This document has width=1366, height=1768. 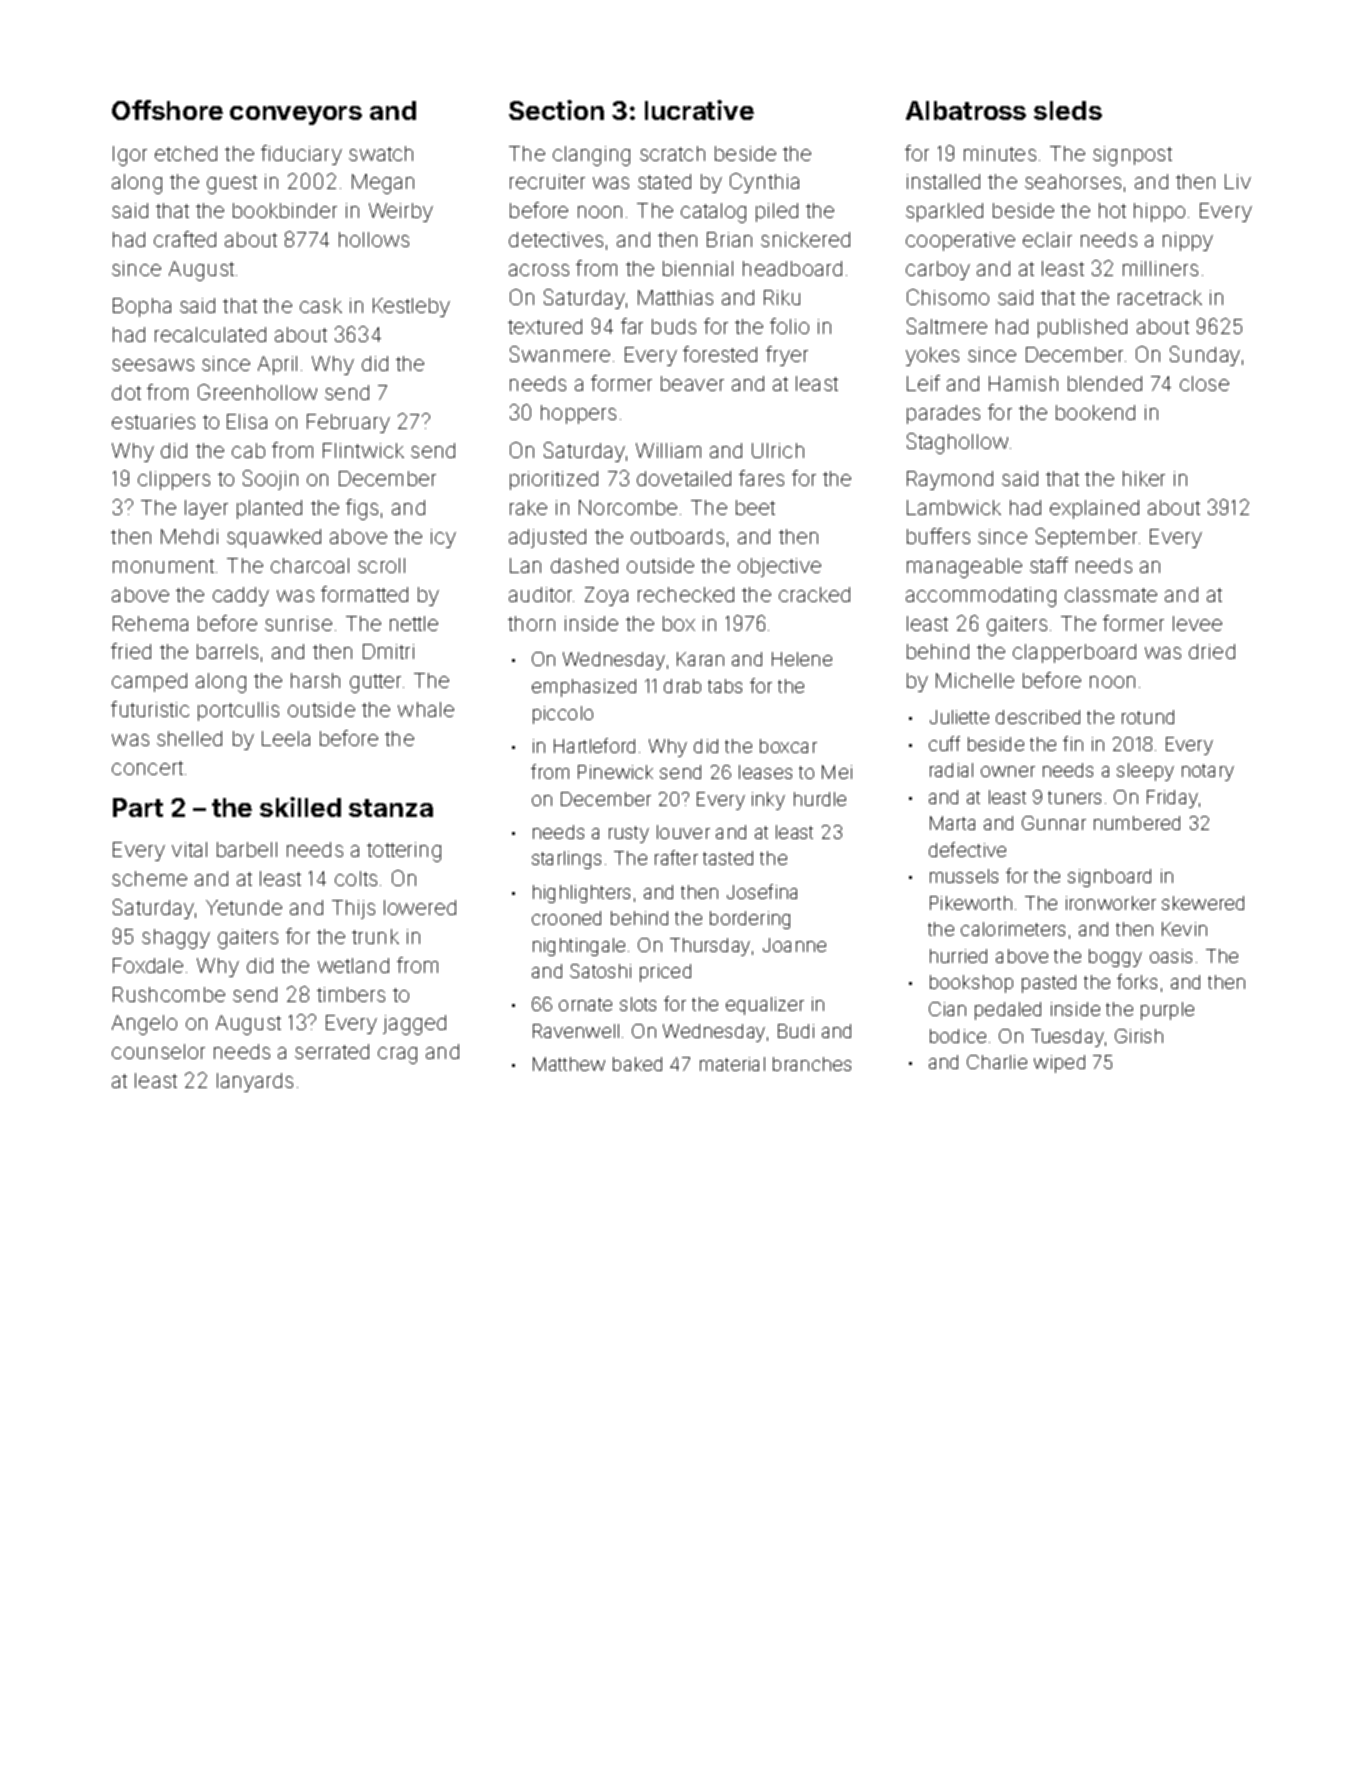 I want to click on racetrack, so click(x=1160, y=297).
